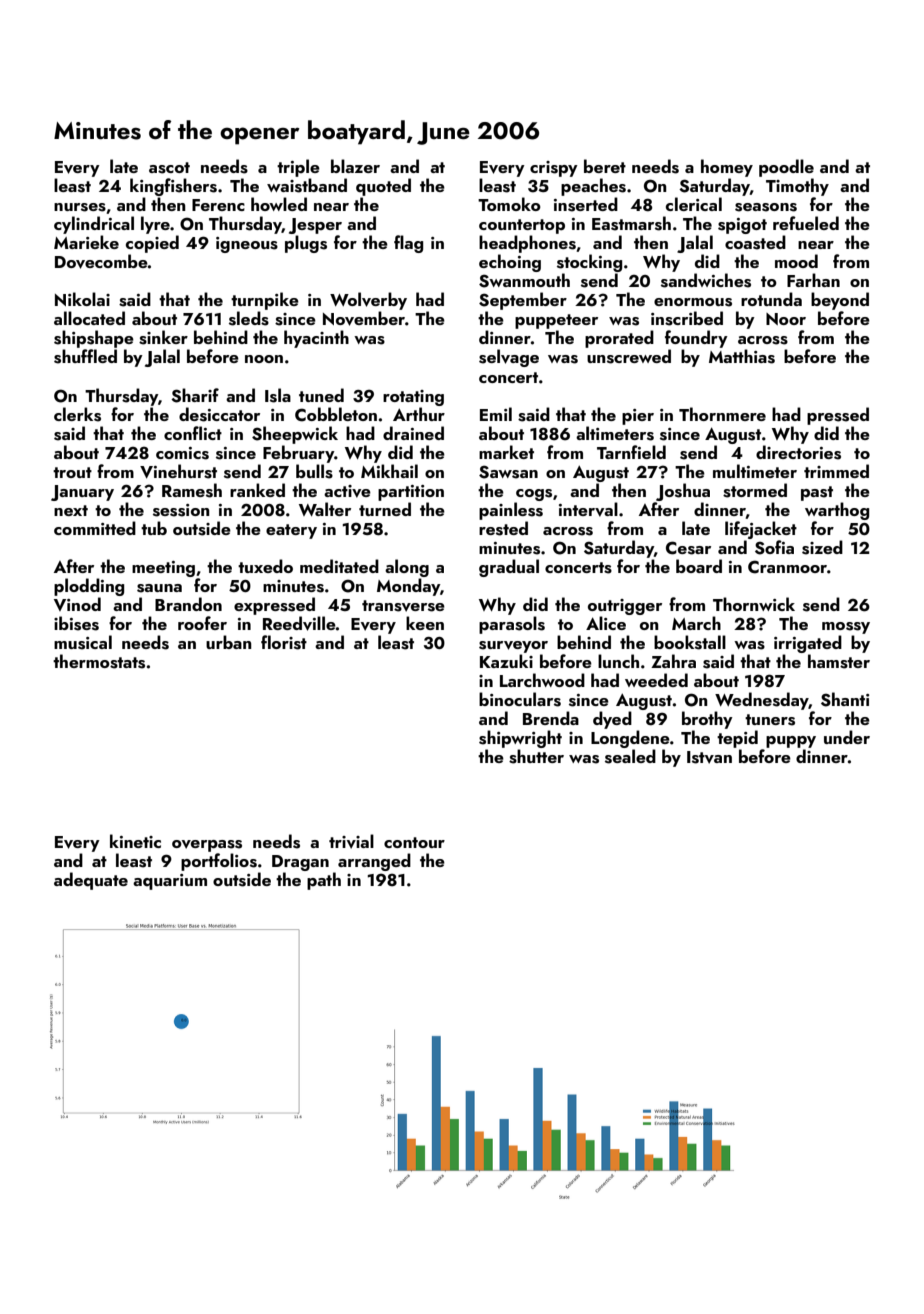 The width and height of the page is (924, 1314). What do you see at coordinates (509, 358) in the page?
I see `selvage` at bounding box center [509, 358].
